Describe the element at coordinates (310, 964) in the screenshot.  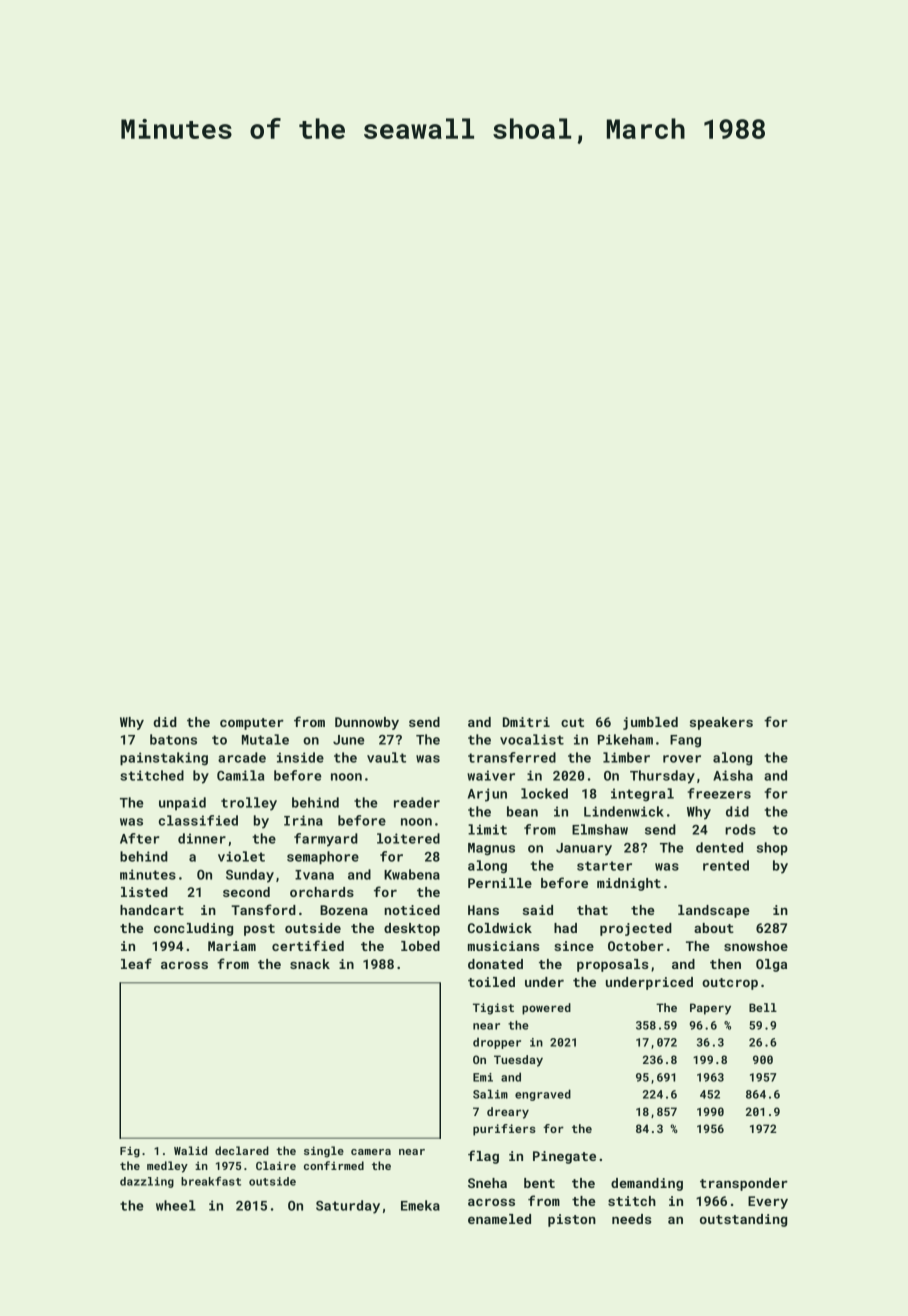
I see `snack` at that location.
